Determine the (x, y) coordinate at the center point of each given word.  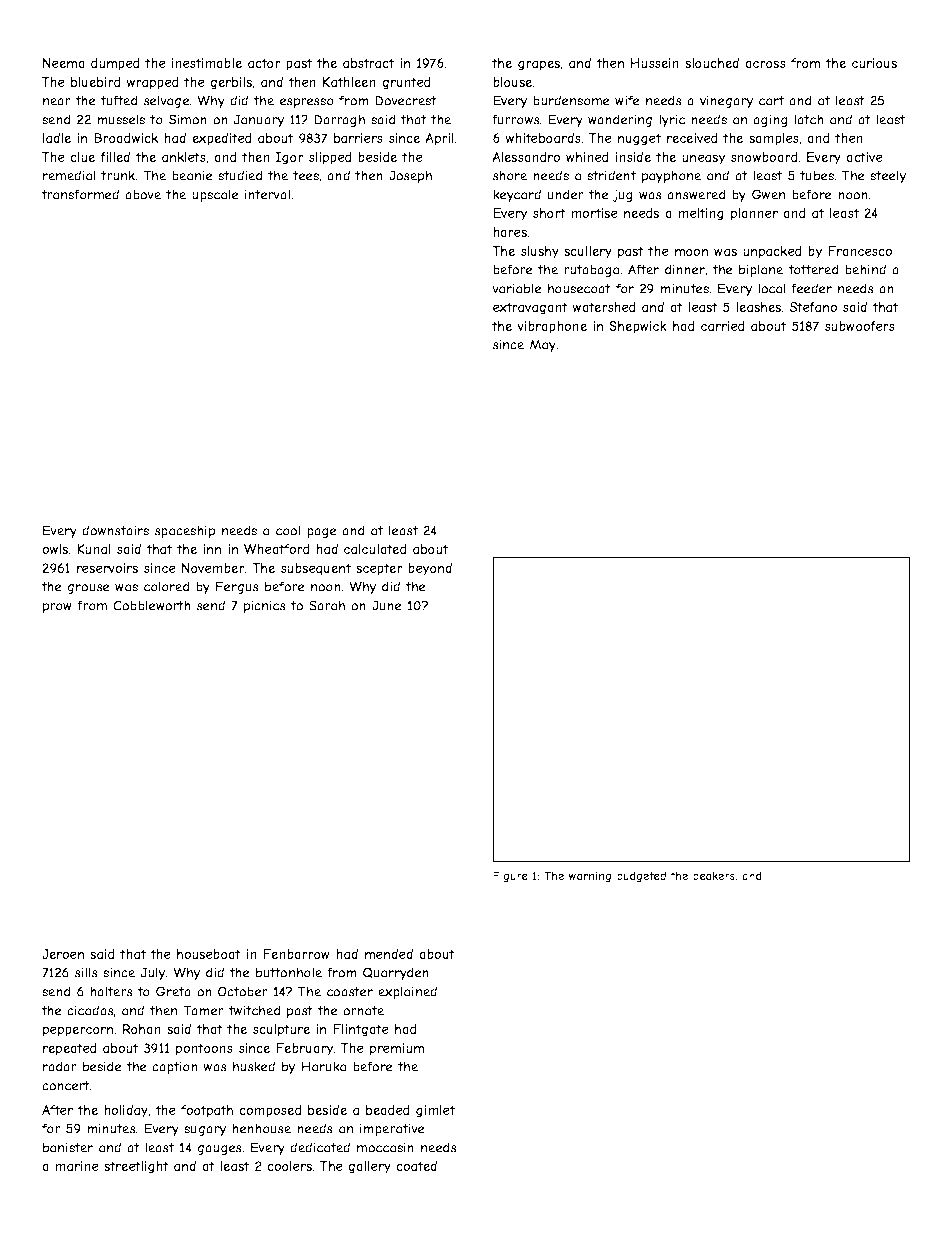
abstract (368, 63)
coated (416, 1166)
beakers (714, 875)
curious (874, 63)
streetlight (136, 1167)
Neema (64, 63)
